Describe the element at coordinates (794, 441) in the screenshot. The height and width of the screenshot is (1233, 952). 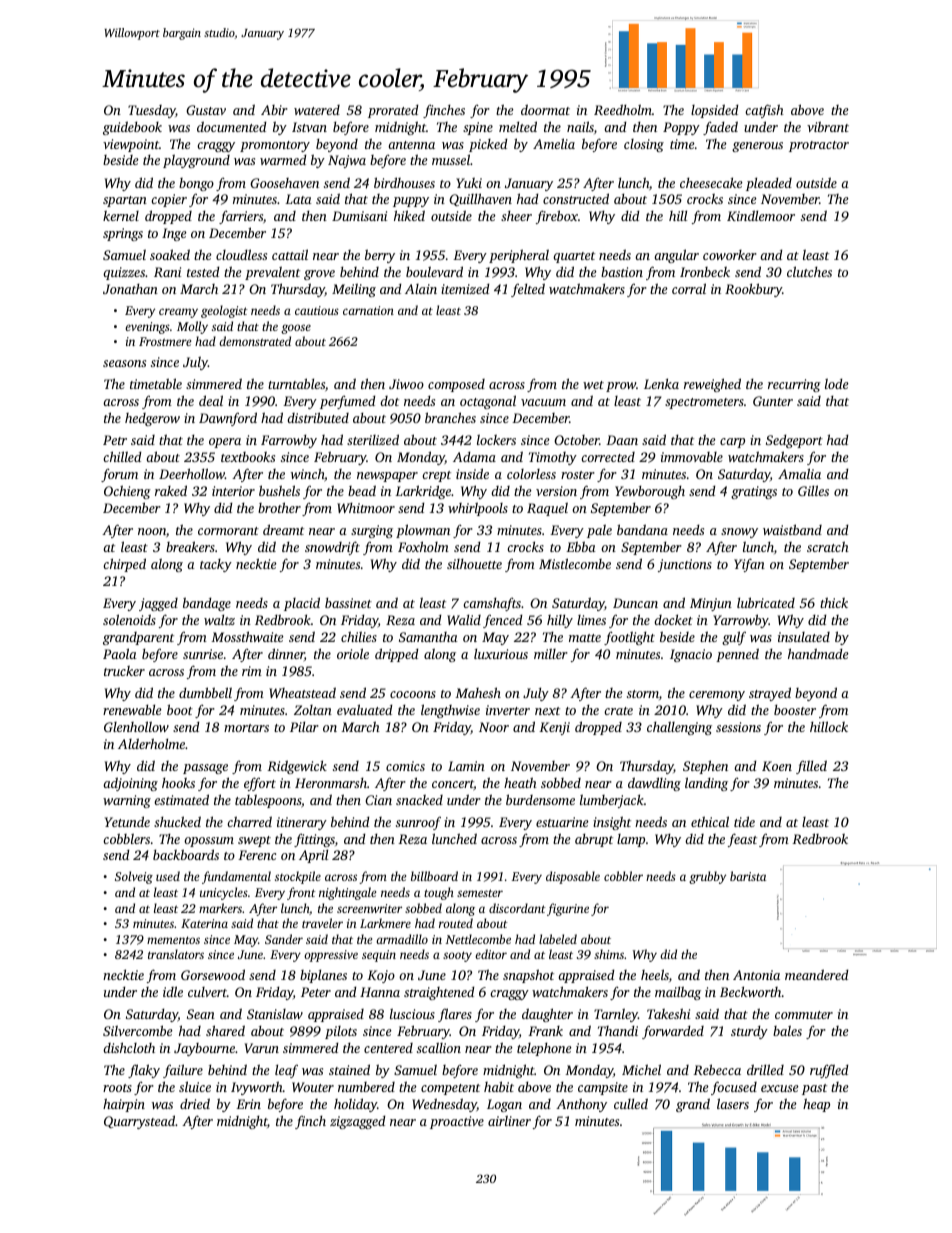
I see `Sedgeport` at that location.
